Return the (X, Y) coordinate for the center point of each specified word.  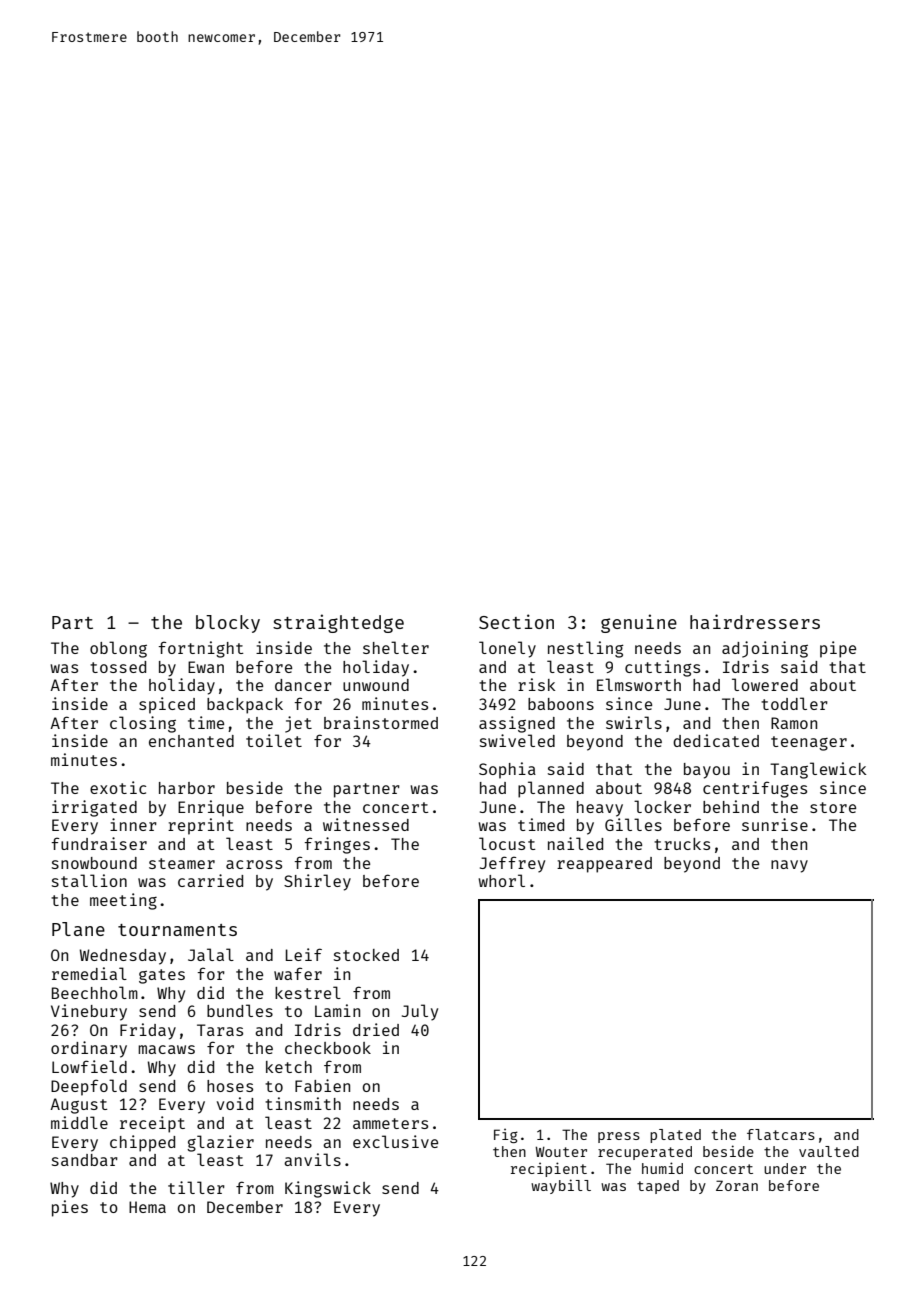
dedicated (716, 740)
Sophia (507, 770)
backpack (245, 706)
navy (789, 866)
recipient (549, 1169)
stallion (89, 880)
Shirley (317, 882)
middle (79, 1122)
